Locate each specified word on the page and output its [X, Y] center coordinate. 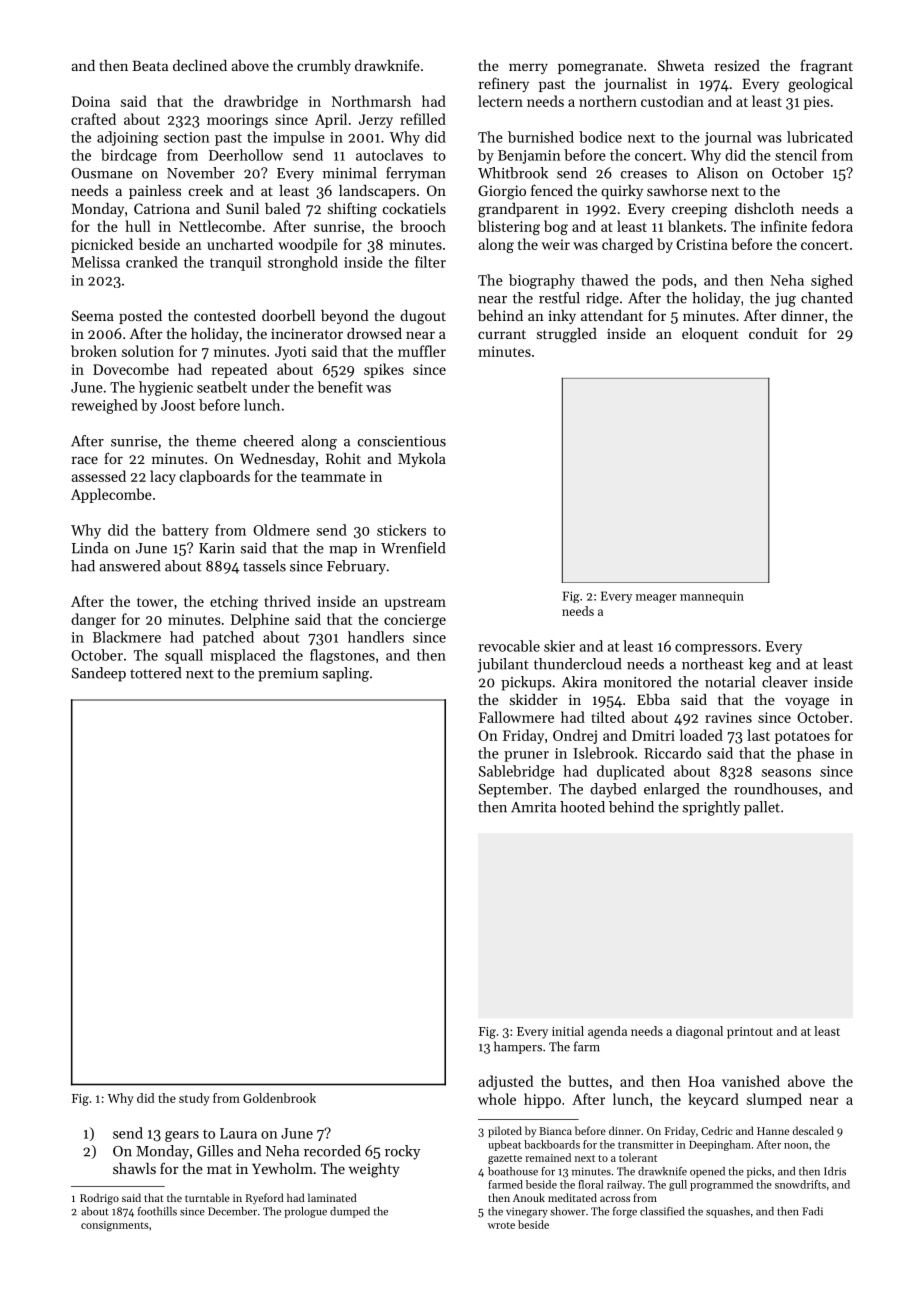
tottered [155, 673]
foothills [157, 1211]
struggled [567, 335]
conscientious [402, 441]
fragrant [826, 67]
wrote [501, 1225]
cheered [269, 441]
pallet [762, 808]
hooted [582, 807]
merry [528, 68]
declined [200, 65]
